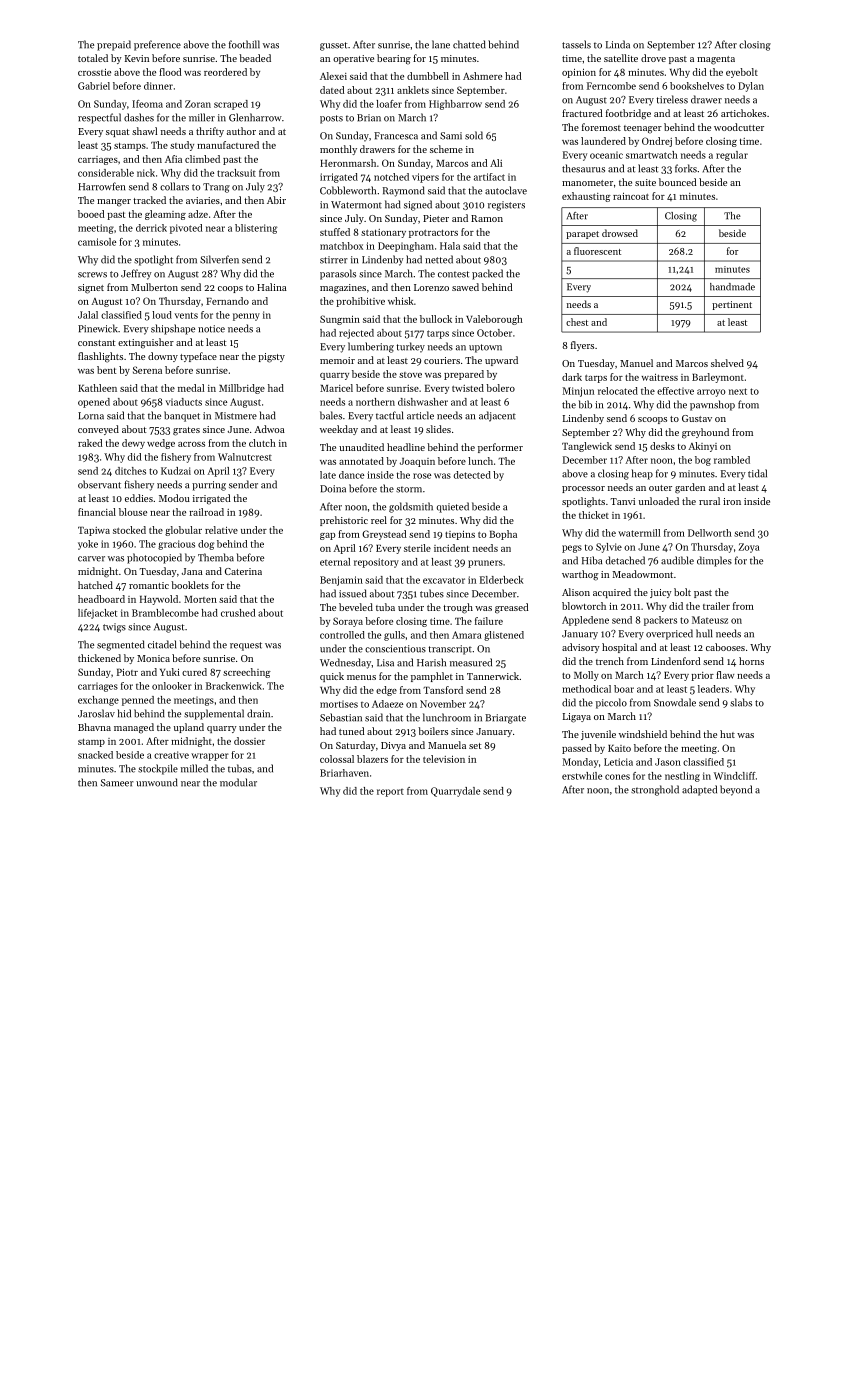  Describe the element at coordinates (198, 214) in the image. I see `adze` at that location.
